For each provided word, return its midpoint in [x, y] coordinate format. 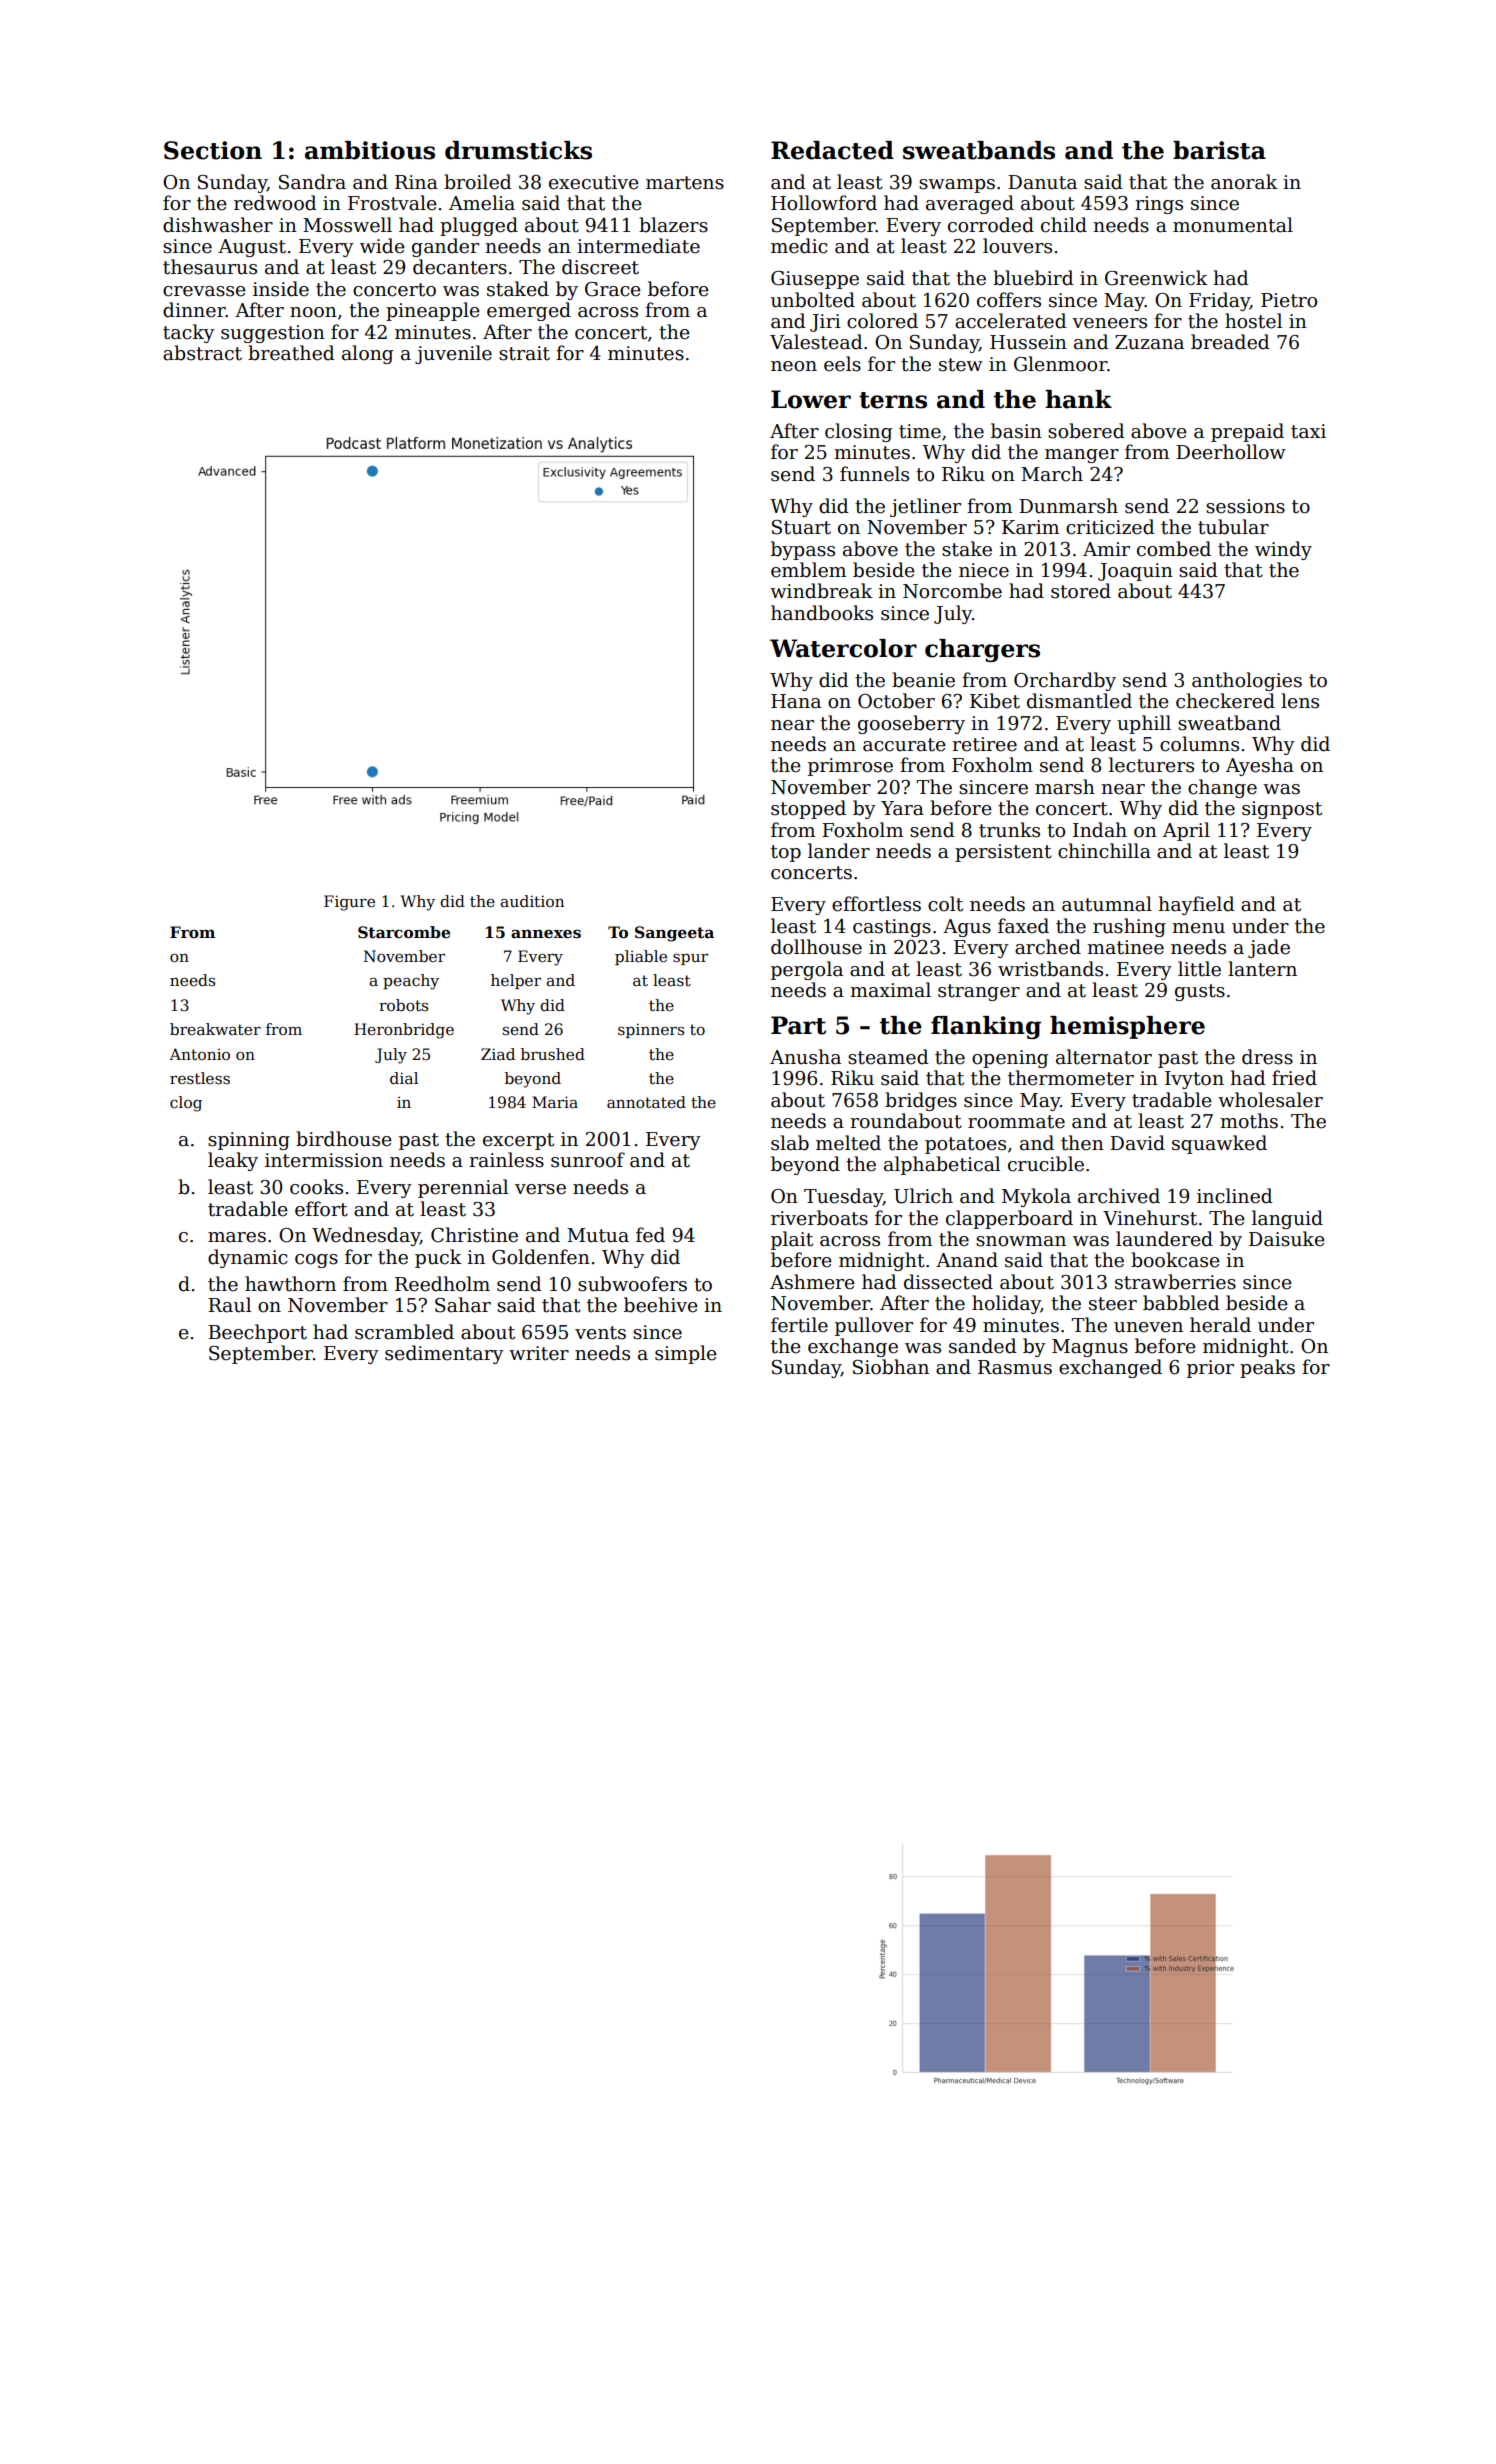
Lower [811, 399]
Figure [349, 903]
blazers [673, 225]
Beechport [257, 1333]
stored [1081, 591]
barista [1219, 150]
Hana [796, 701]
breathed [291, 353]
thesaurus [210, 267]
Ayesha [1260, 766]
